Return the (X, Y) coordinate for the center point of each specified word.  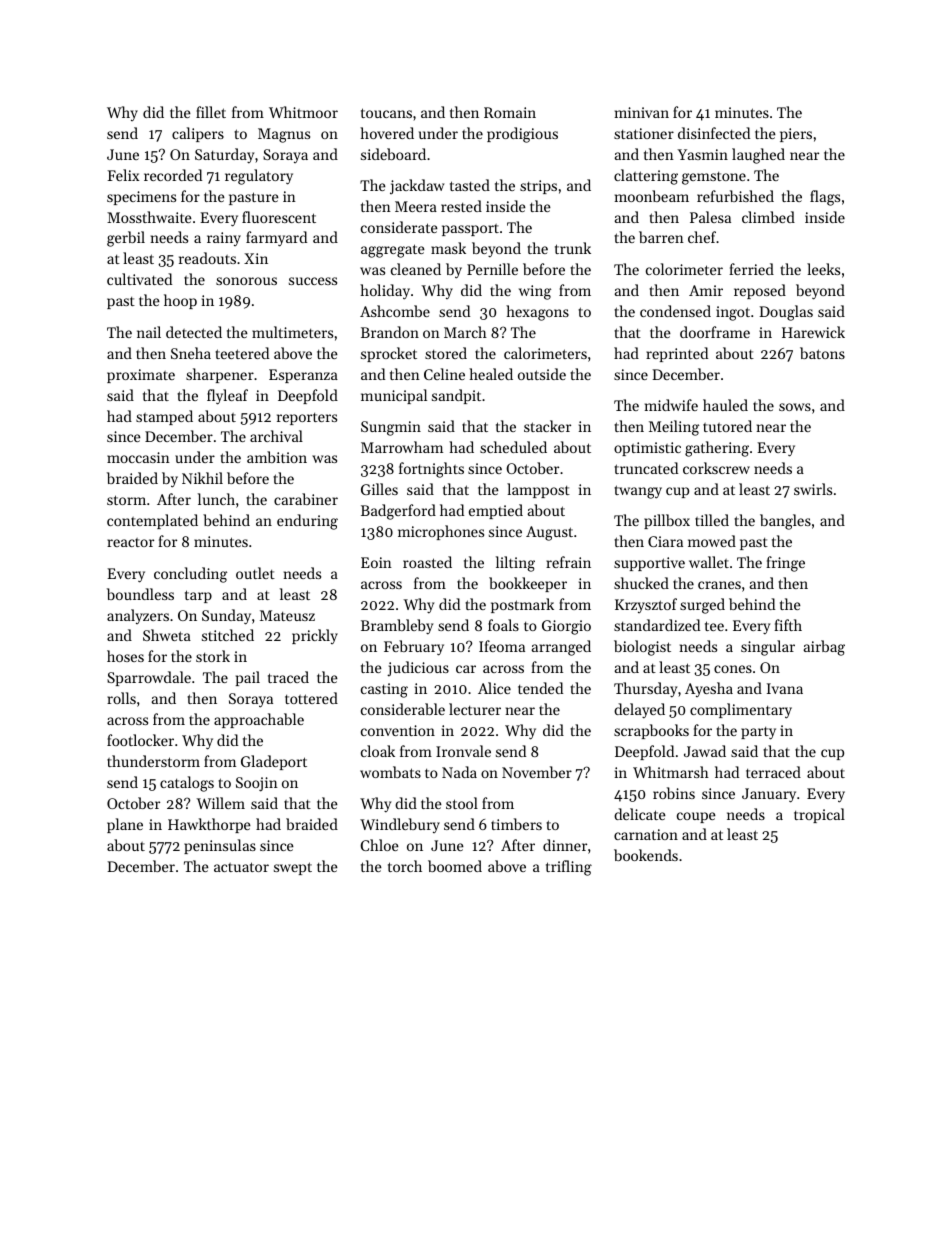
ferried (751, 269)
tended (540, 688)
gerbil (126, 239)
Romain (510, 112)
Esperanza (303, 376)
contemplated (152, 521)
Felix (123, 175)
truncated (646, 468)
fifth (788, 625)
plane (125, 825)
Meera (416, 206)
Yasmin (702, 154)
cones (733, 669)
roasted (427, 562)
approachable (259, 720)
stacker (547, 426)
